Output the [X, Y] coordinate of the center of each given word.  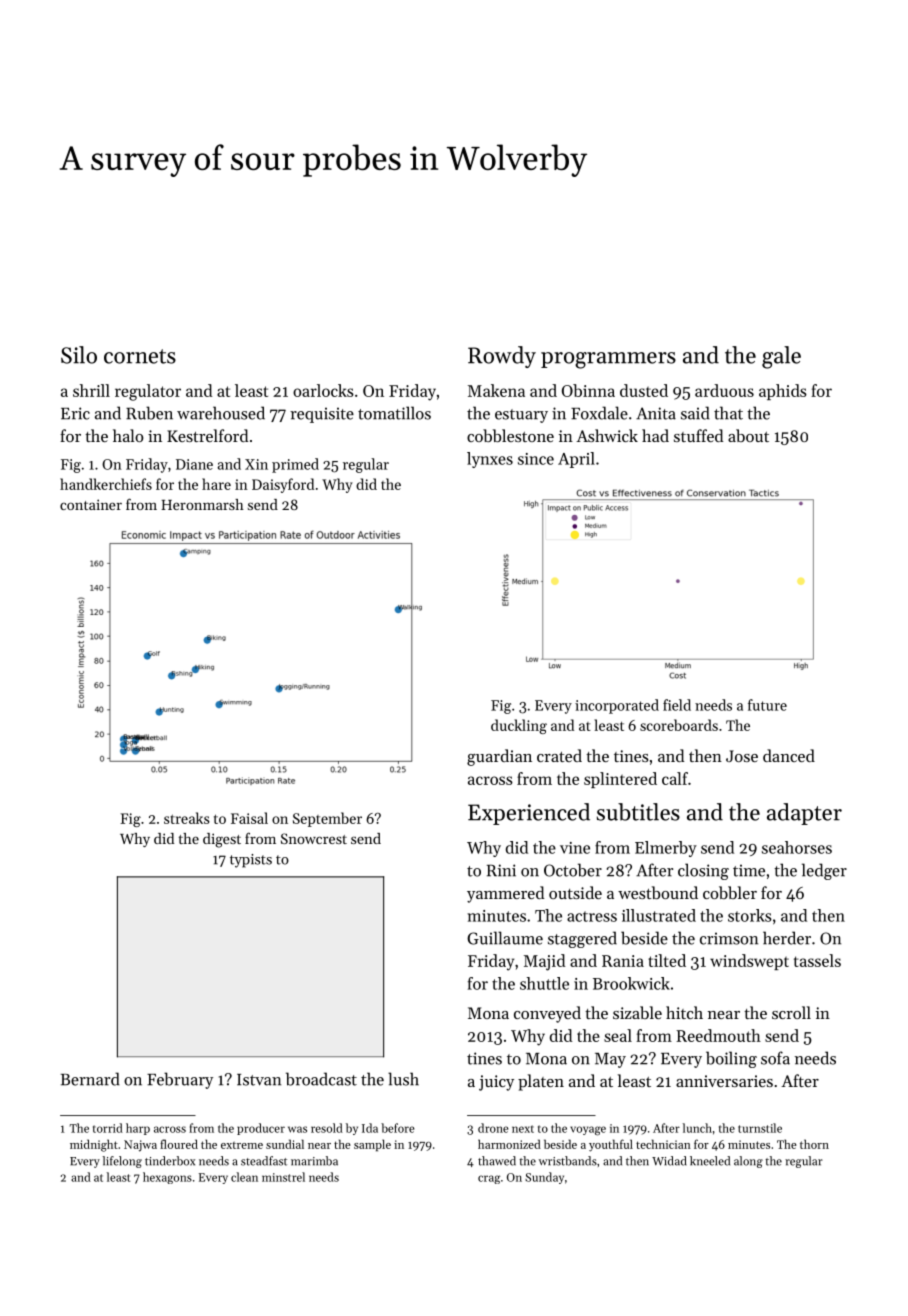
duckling [519, 726]
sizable [637, 1012]
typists [251, 861]
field [677, 705]
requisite [322, 415]
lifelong [122, 1162]
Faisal [249, 818]
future [767, 705]
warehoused [221, 413]
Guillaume [505, 938]
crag [489, 1179]
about [748, 435]
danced [789, 755]
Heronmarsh [202, 504]
